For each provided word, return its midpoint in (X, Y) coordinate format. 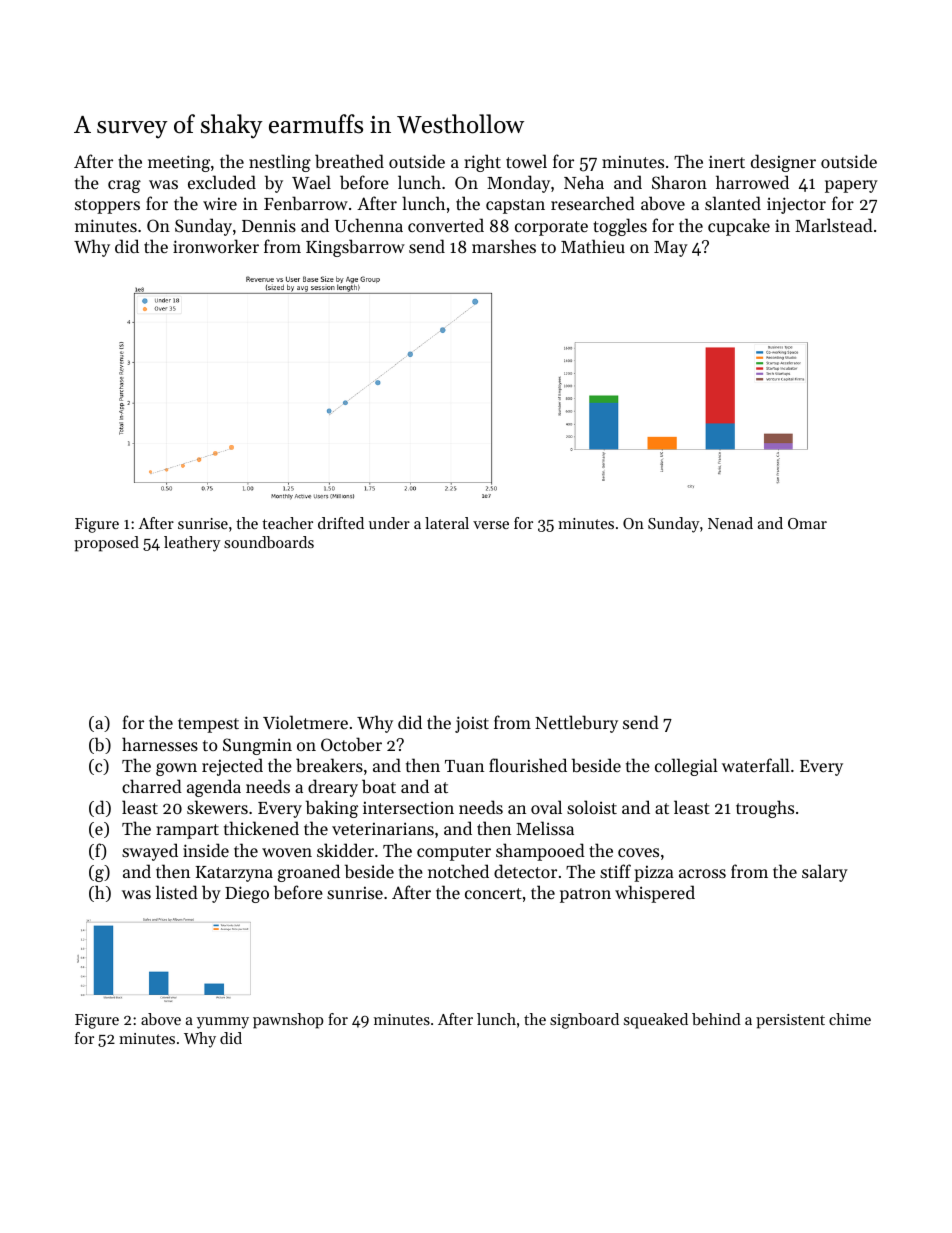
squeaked (656, 1021)
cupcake (739, 227)
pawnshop (288, 1021)
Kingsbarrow (355, 248)
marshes (504, 246)
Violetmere (305, 722)
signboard (584, 1021)
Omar (807, 523)
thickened (261, 828)
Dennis (269, 225)
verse (491, 525)
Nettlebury (576, 724)
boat (379, 786)
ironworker (216, 246)
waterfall (756, 765)
